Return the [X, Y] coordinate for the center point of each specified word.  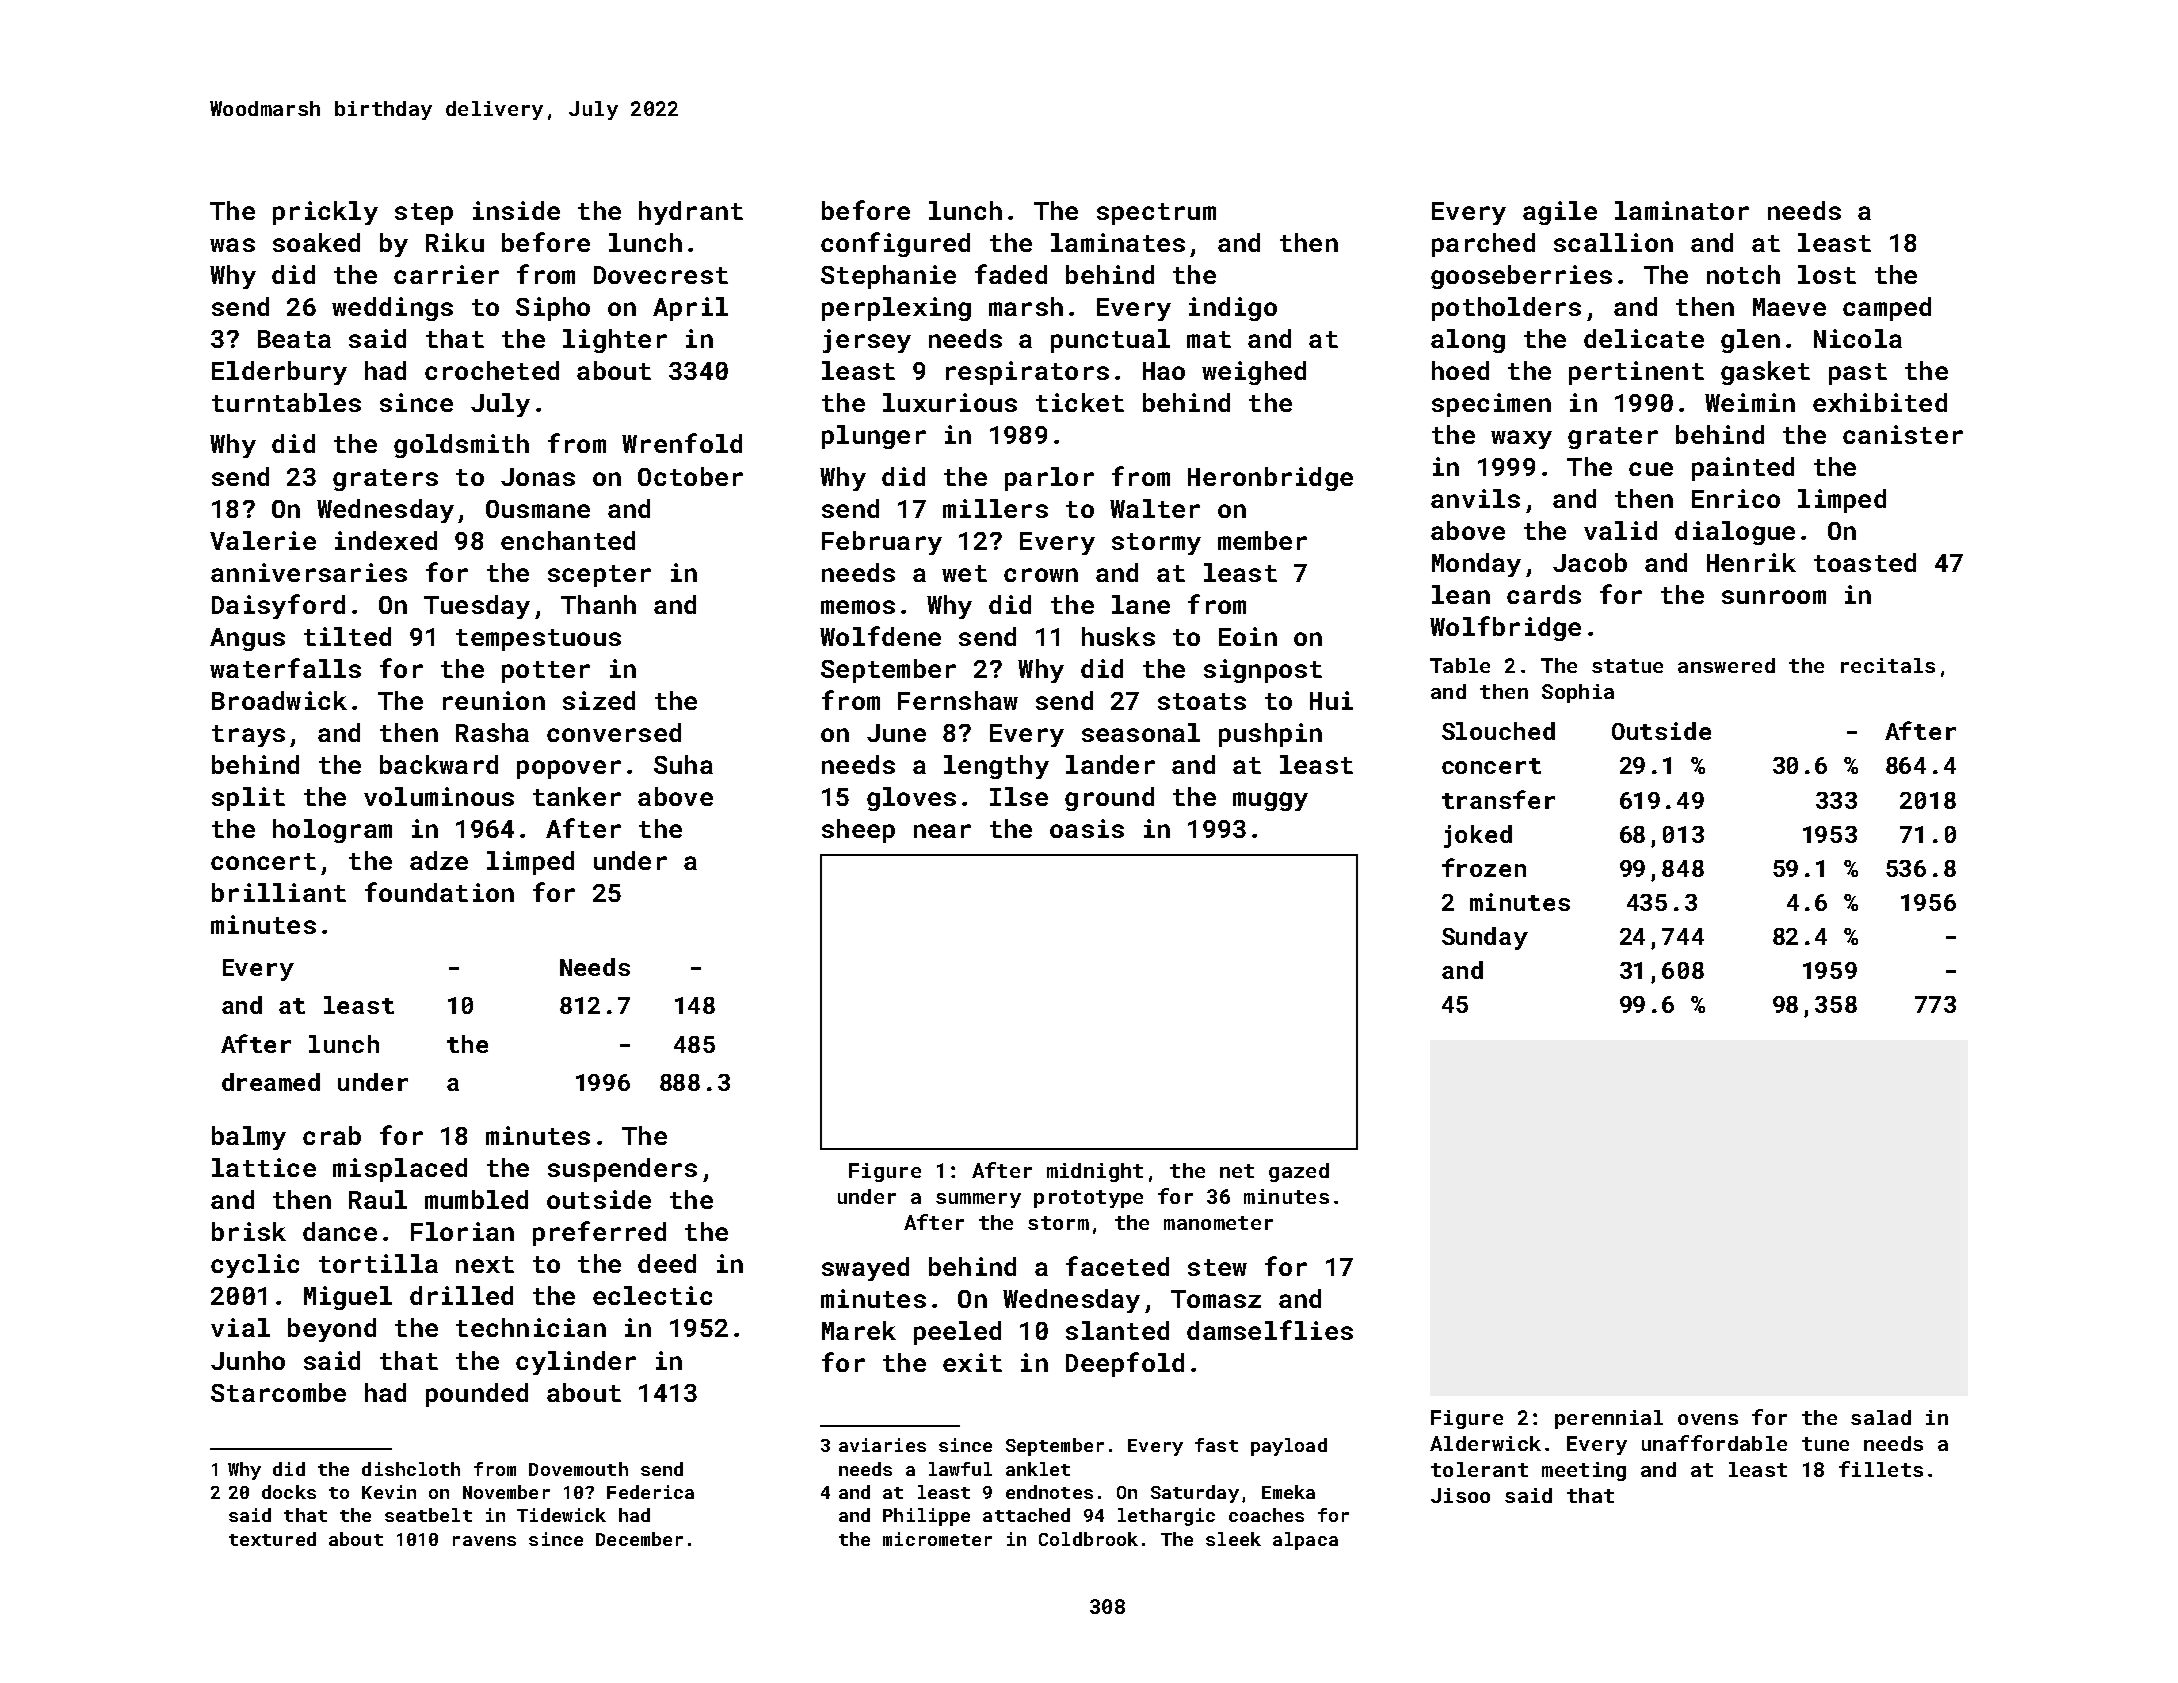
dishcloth [411, 1469]
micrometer [937, 1539]
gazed [1299, 1172]
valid [1620, 530]
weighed [1254, 373]
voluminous [439, 796]
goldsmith [461, 446]
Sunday [1485, 938]
